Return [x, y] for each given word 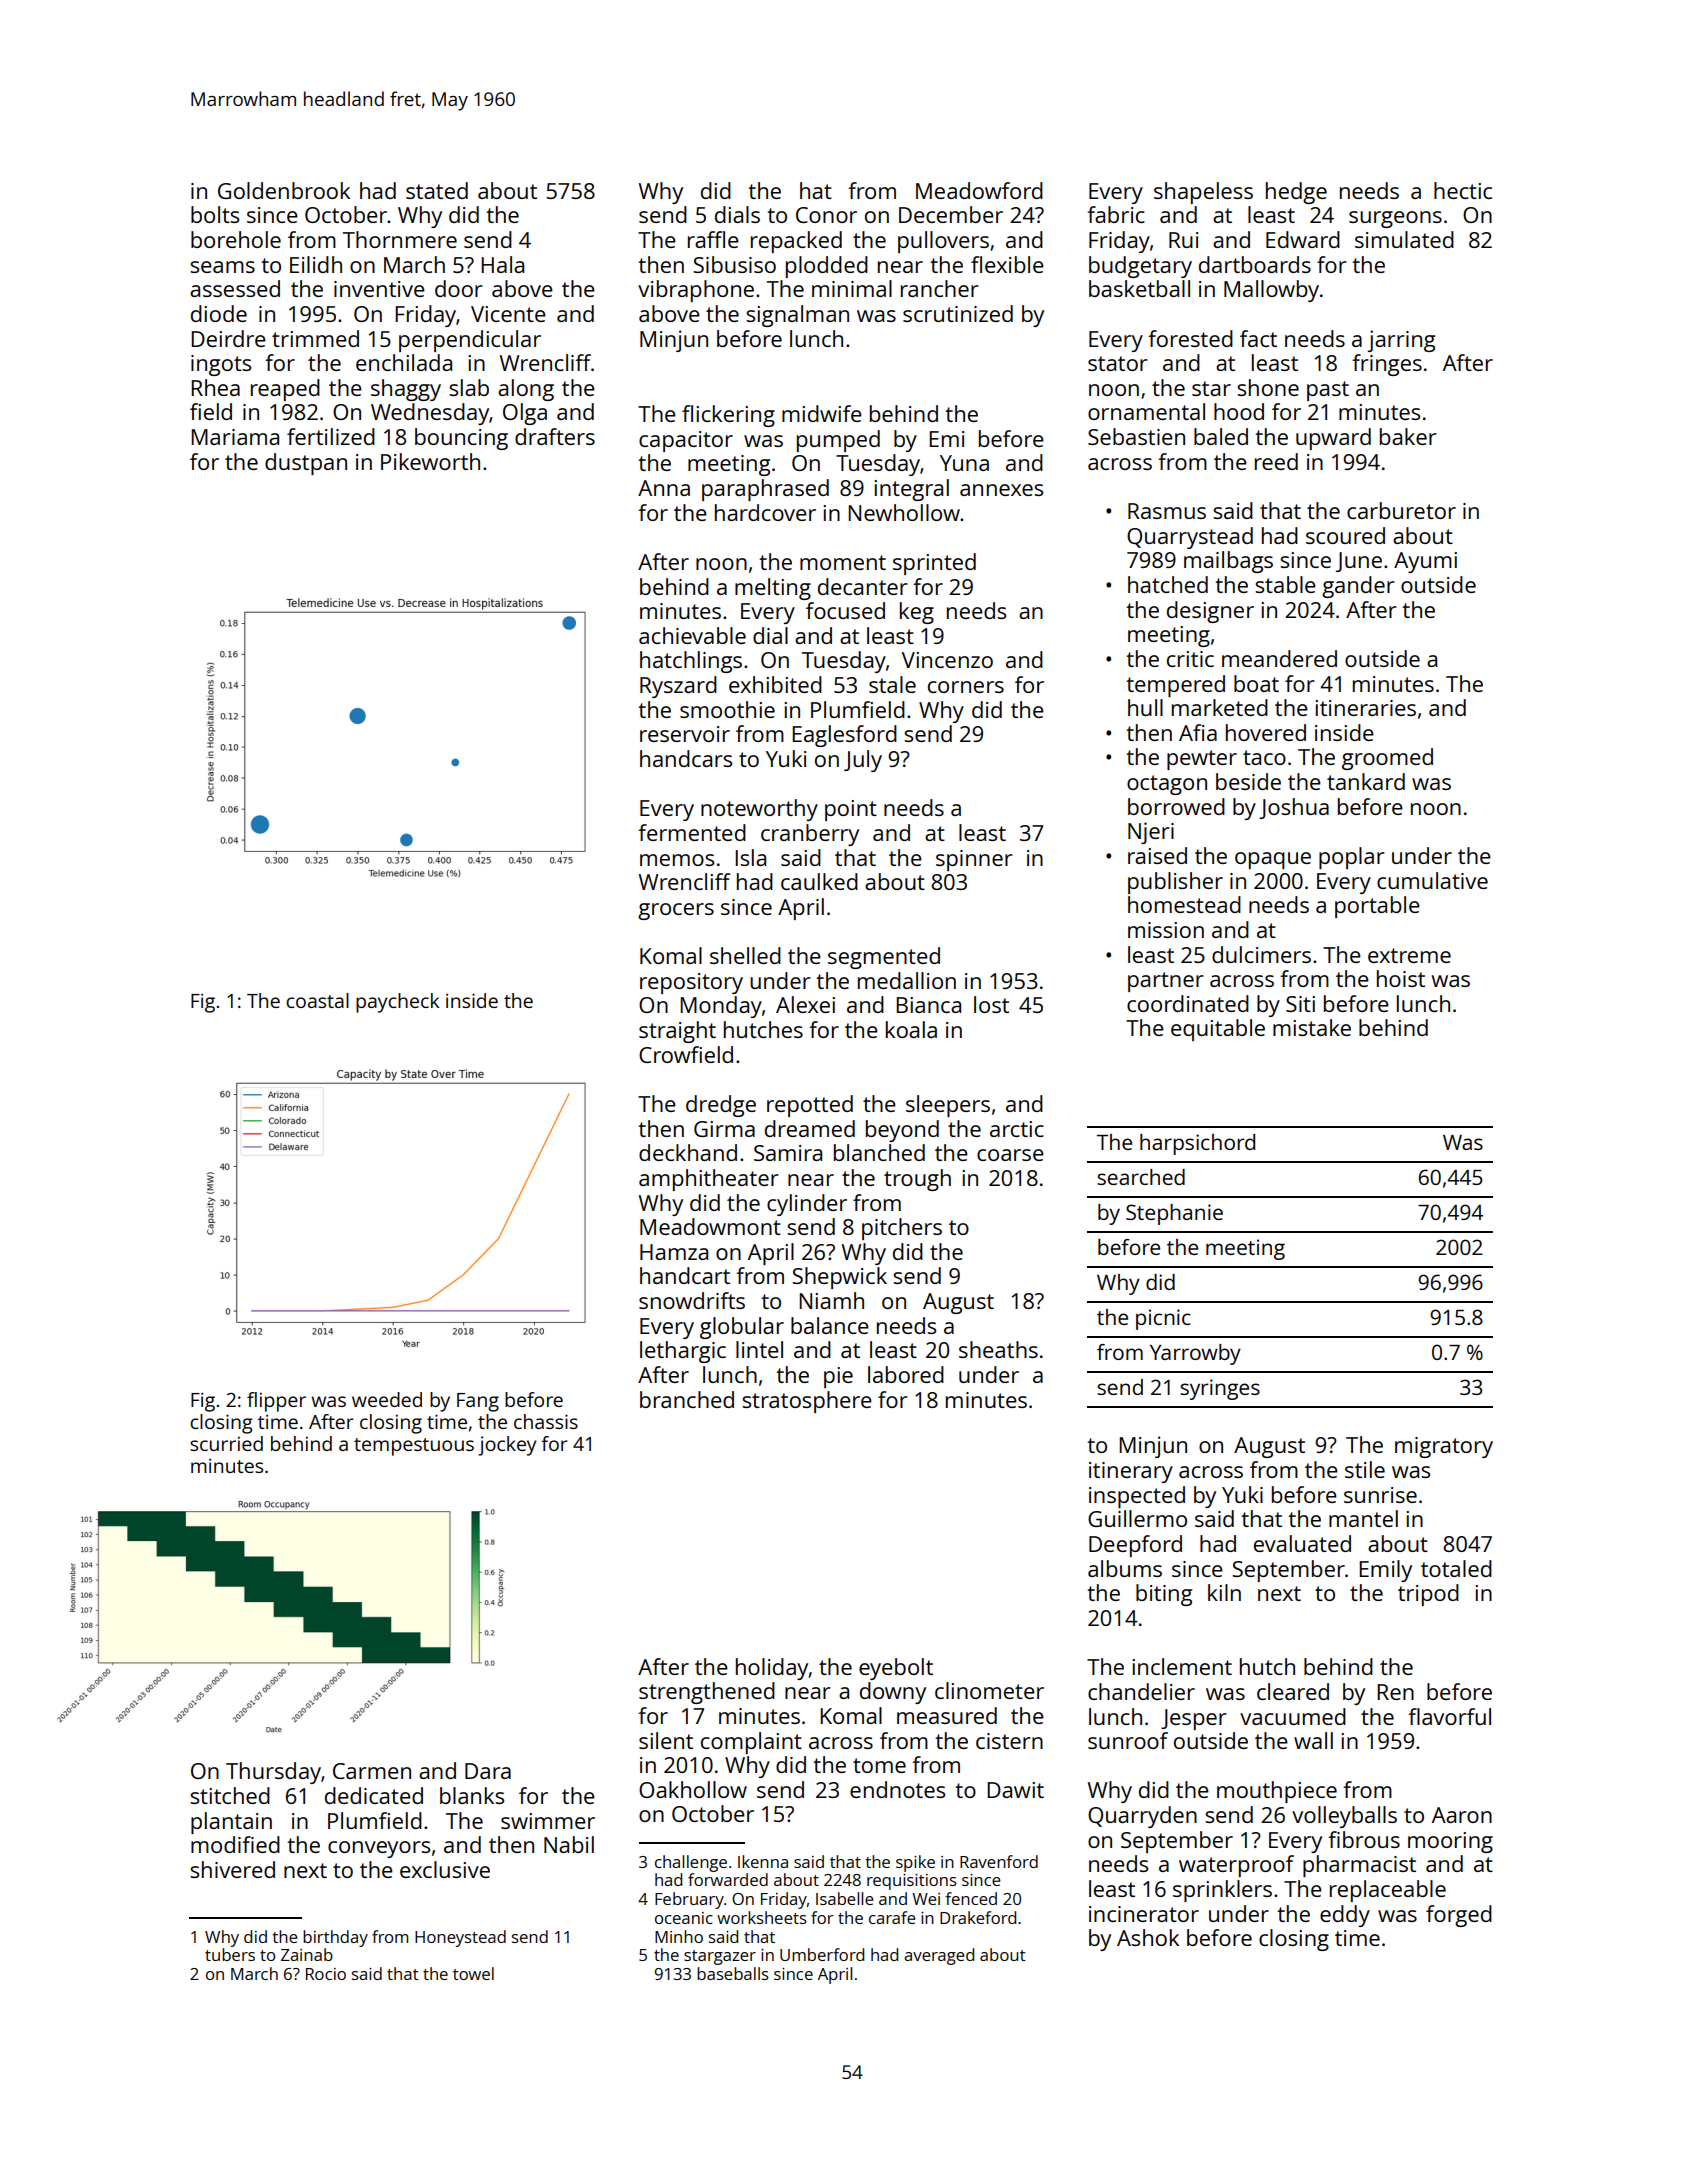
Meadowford [979, 190]
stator [1118, 363]
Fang [478, 1402]
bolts [215, 214]
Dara [488, 1771]
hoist [1401, 978]
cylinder [807, 1205]
